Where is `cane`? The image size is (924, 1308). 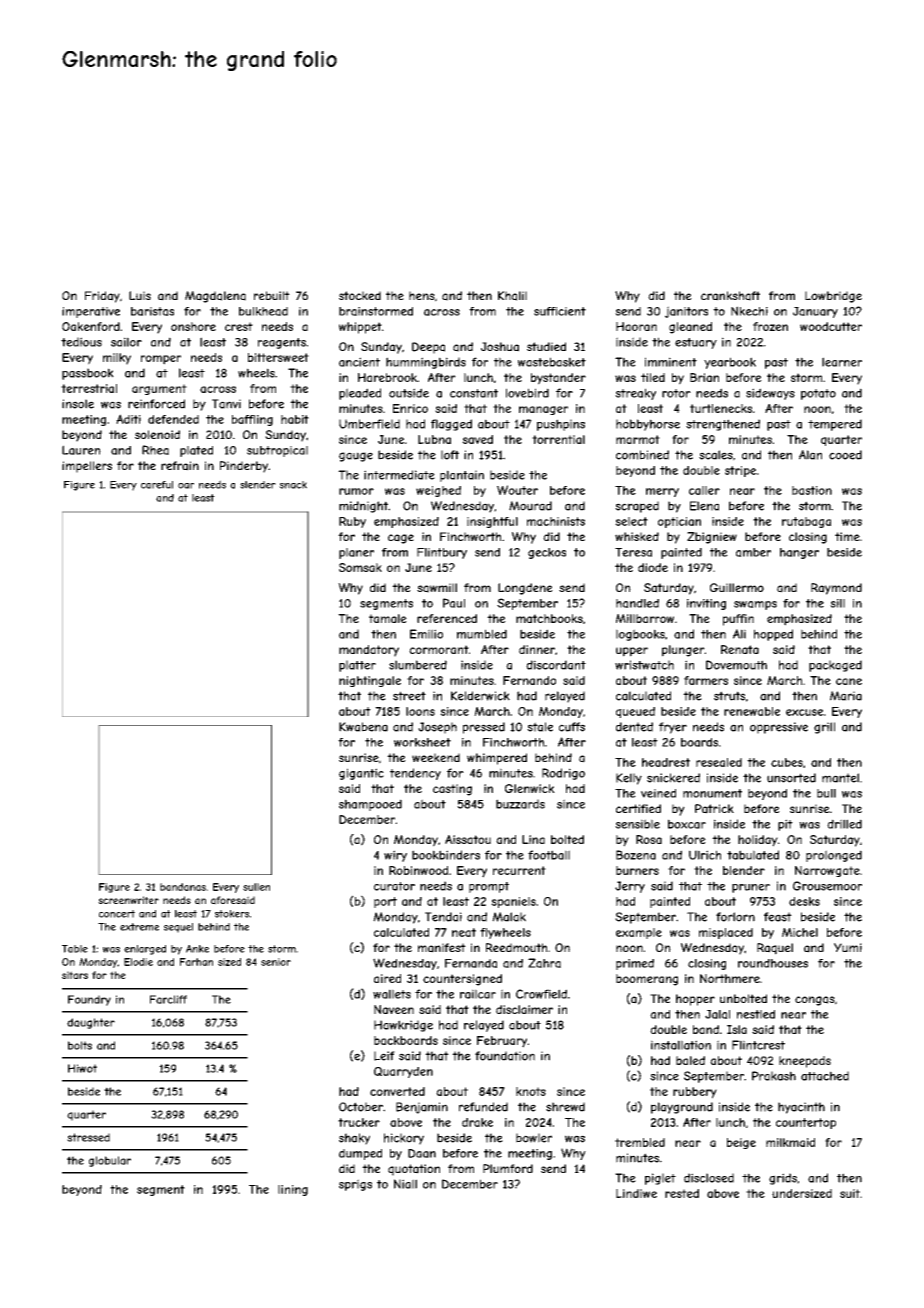
cane is located at coordinates (849, 681).
